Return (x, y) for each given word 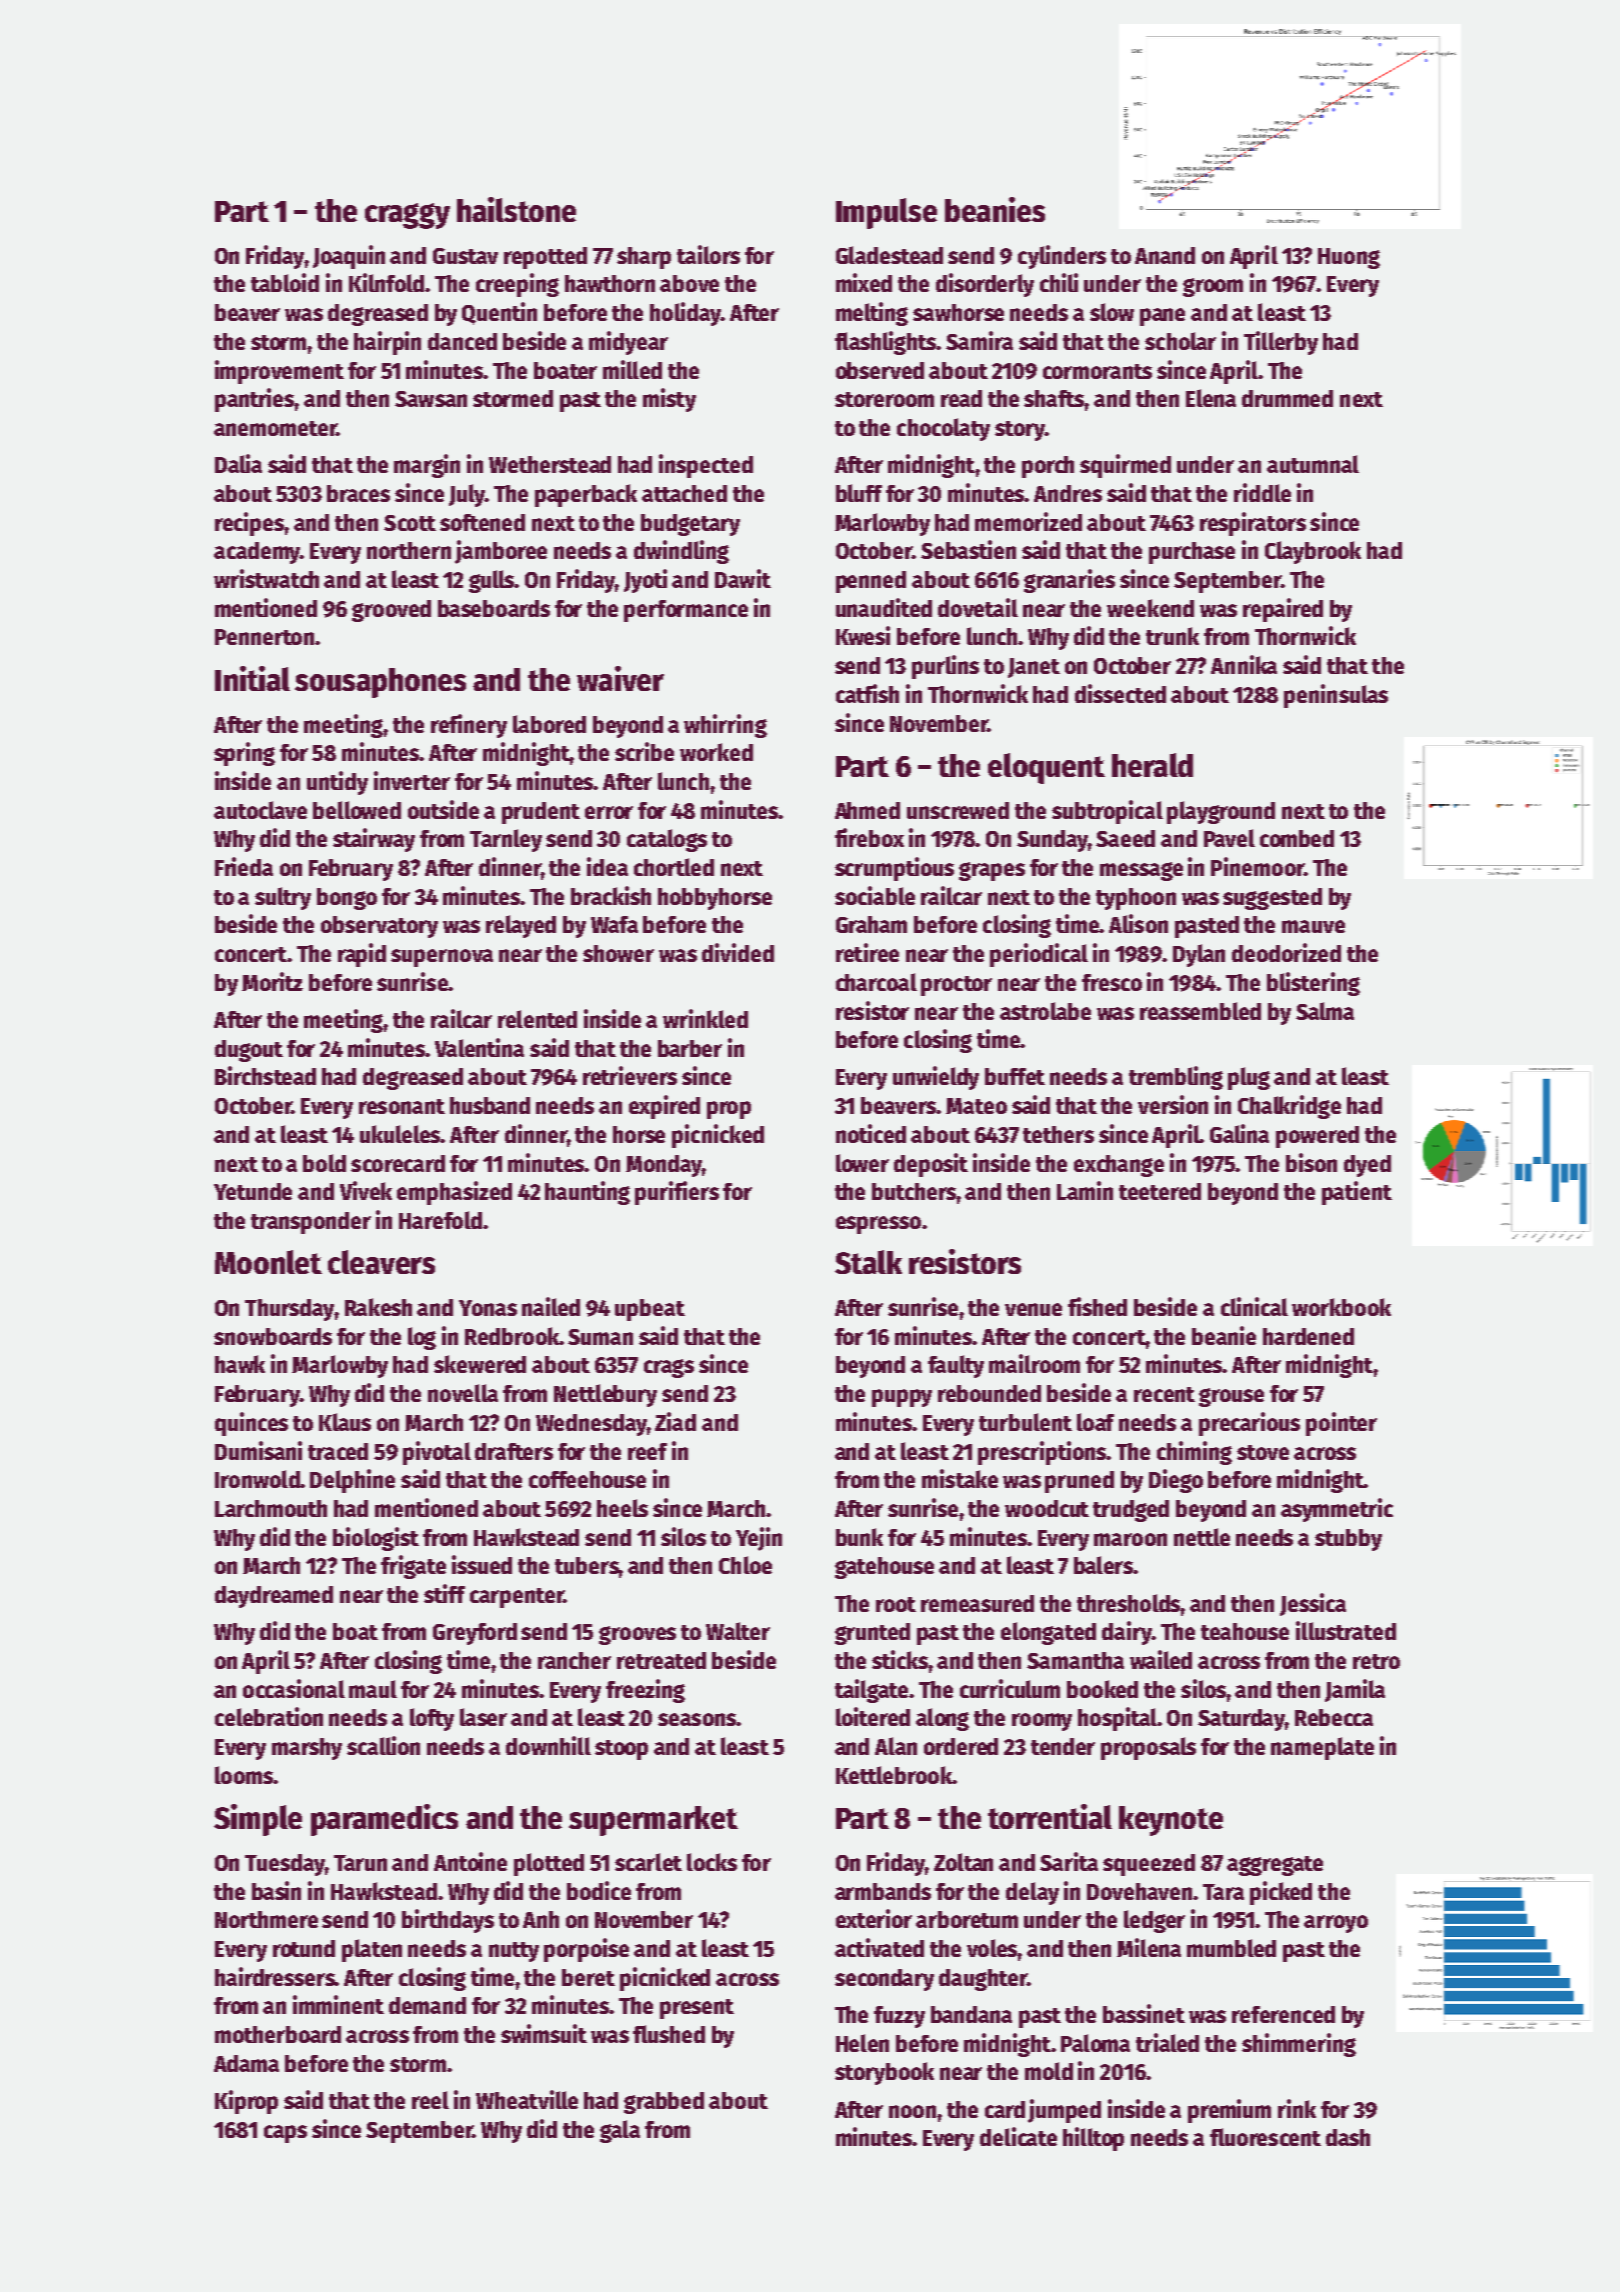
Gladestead (889, 255)
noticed (871, 1133)
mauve (1313, 926)
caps (285, 2134)
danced (462, 341)
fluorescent (1265, 2137)
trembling (1176, 1078)
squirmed (1125, 466)
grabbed (664, 2103)
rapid (362, 955)
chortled (674, 867)
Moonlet (268, 1262)
